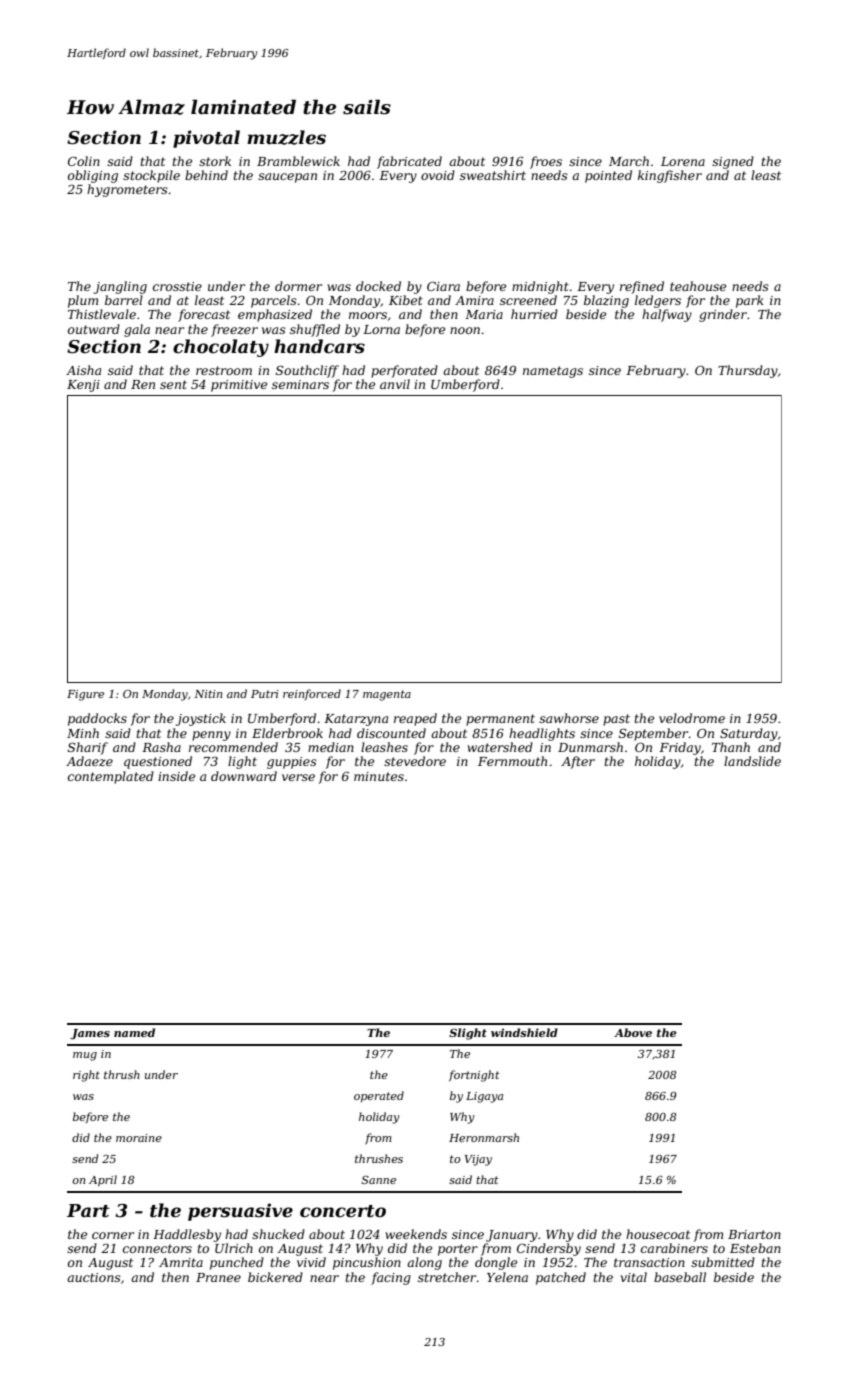 Image resolution: width=849 pixels, height=1400 pixels. I want to click on primitive, so click(239, 386).
